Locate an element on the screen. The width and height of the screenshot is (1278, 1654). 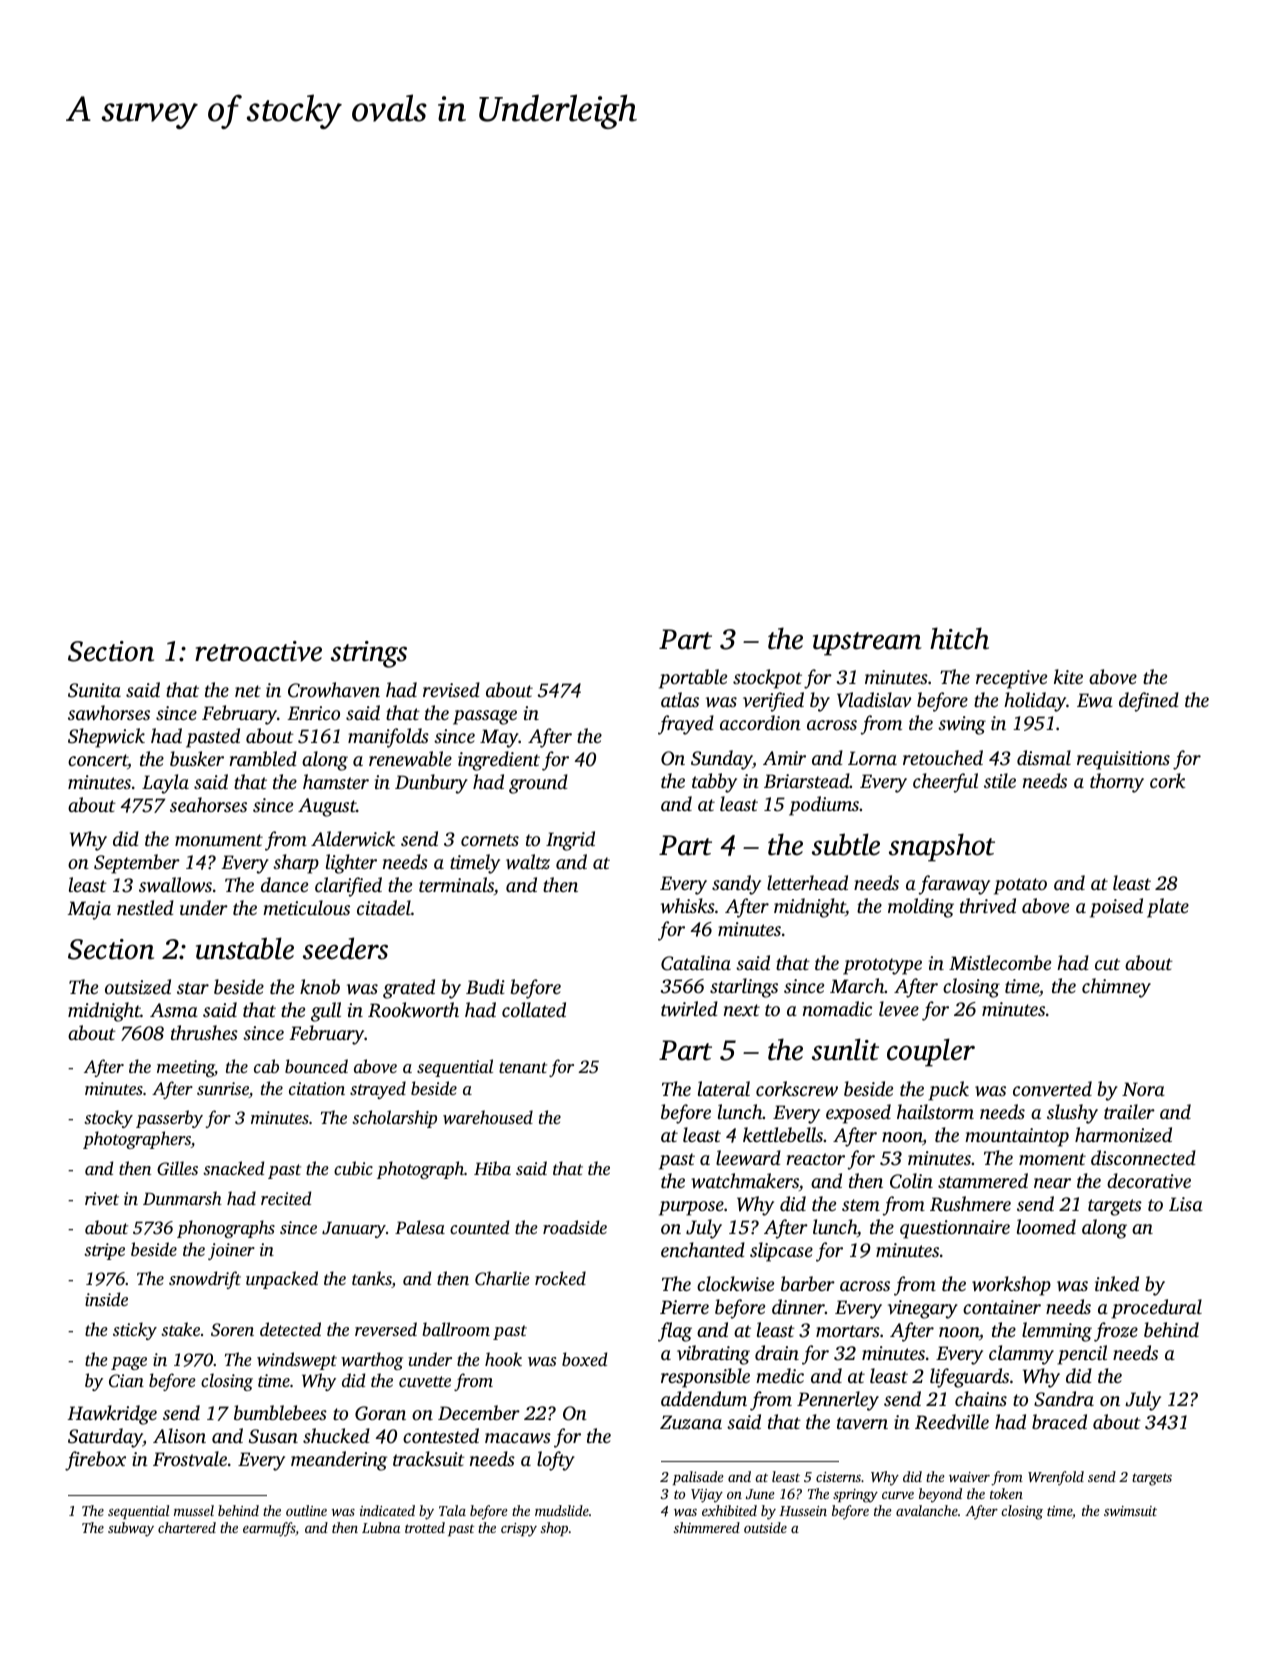
Sunita is located at coordinates (94, 690).
